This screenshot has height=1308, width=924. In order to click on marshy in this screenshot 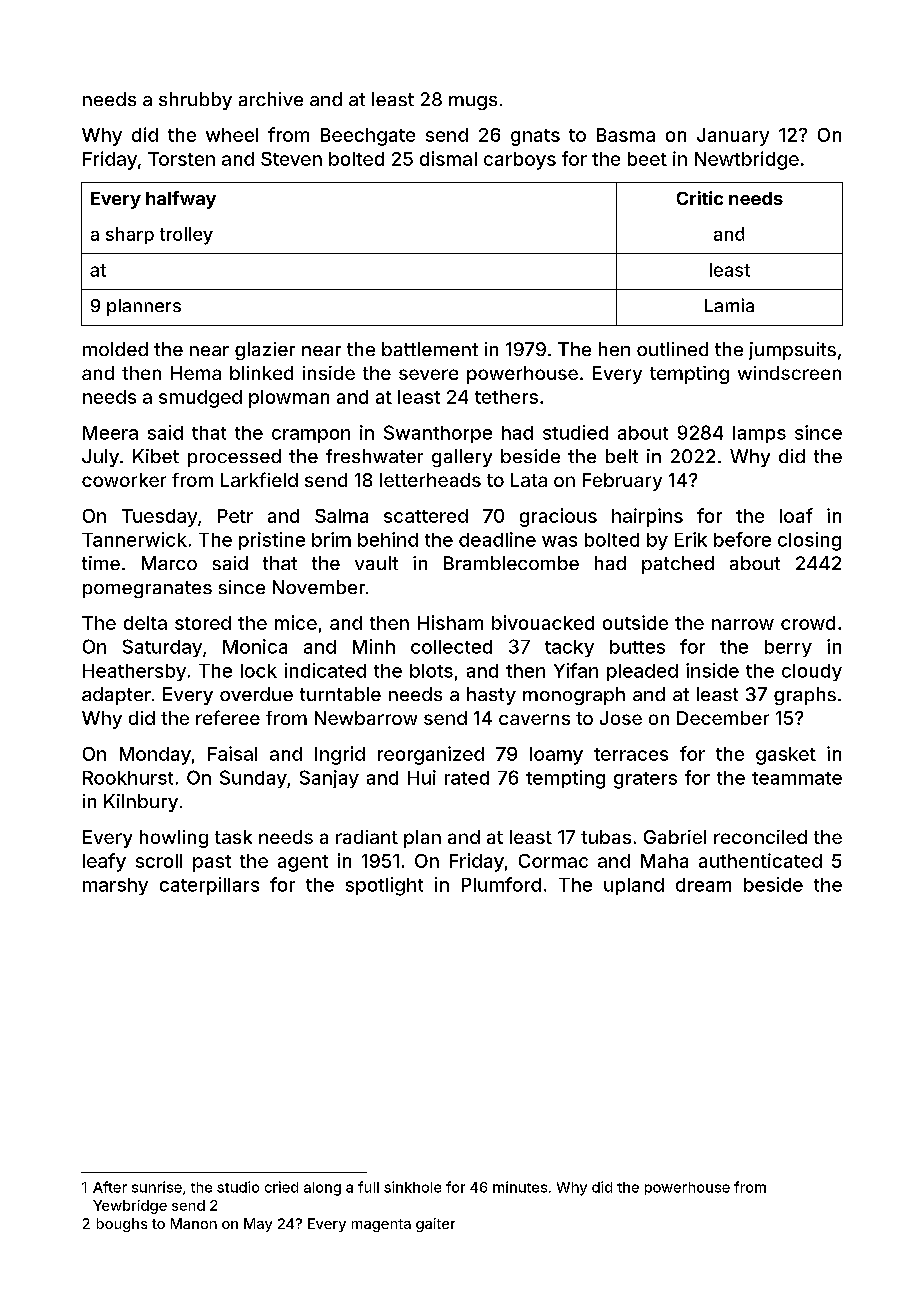, I will do `click(115, 886)`.
